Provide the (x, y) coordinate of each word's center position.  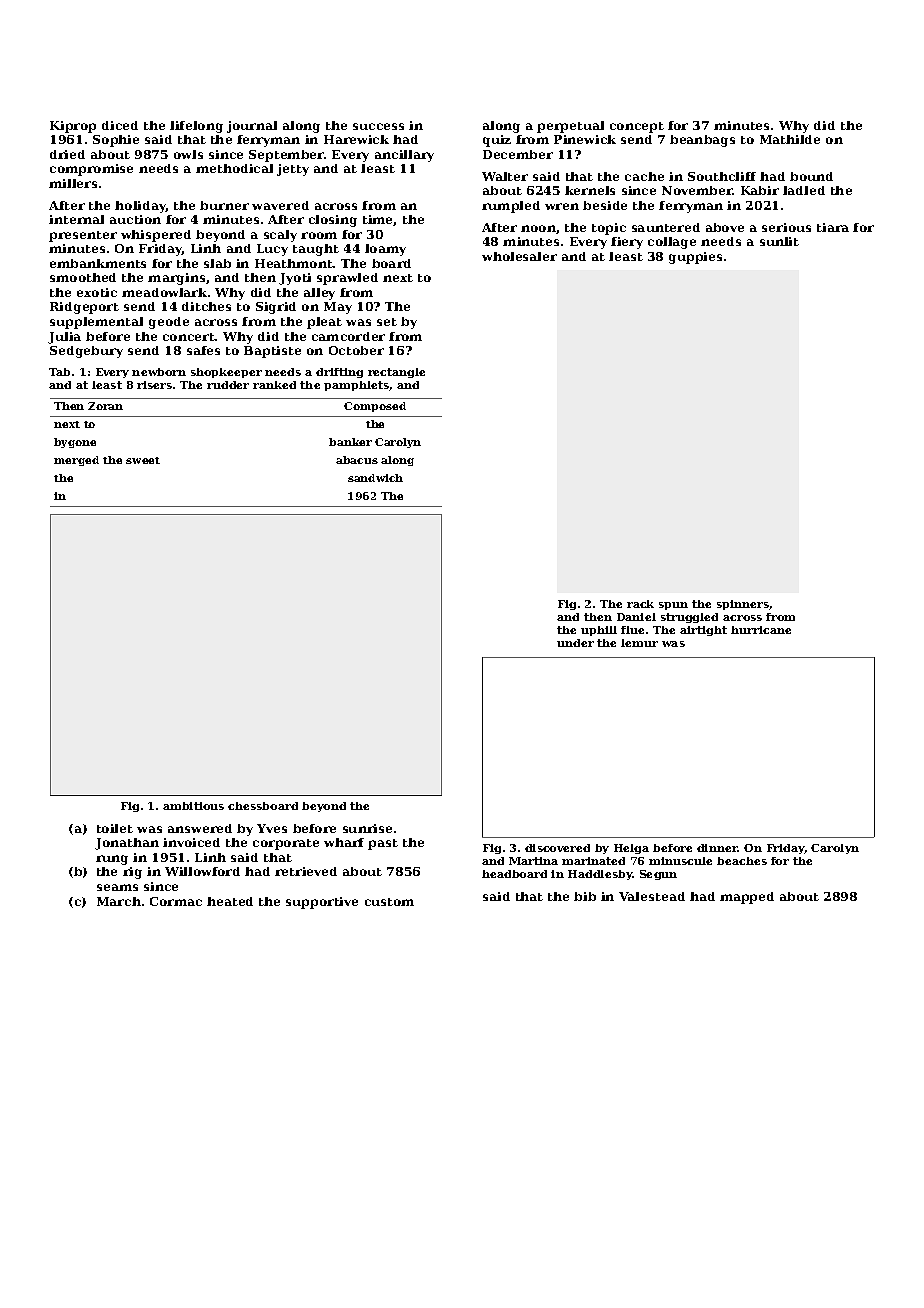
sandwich (375, 478)
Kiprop (73, 127)
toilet (115, 828)
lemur (639, 643)
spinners (743, 605)
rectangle (396, 373)
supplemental (96, 323)
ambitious (193, 806)
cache (644, 176)
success (378, 126)
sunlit (779, 241)
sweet (143, 460)
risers (154, 385)
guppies (695, 258)
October (356, 350)
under (575, 643)
